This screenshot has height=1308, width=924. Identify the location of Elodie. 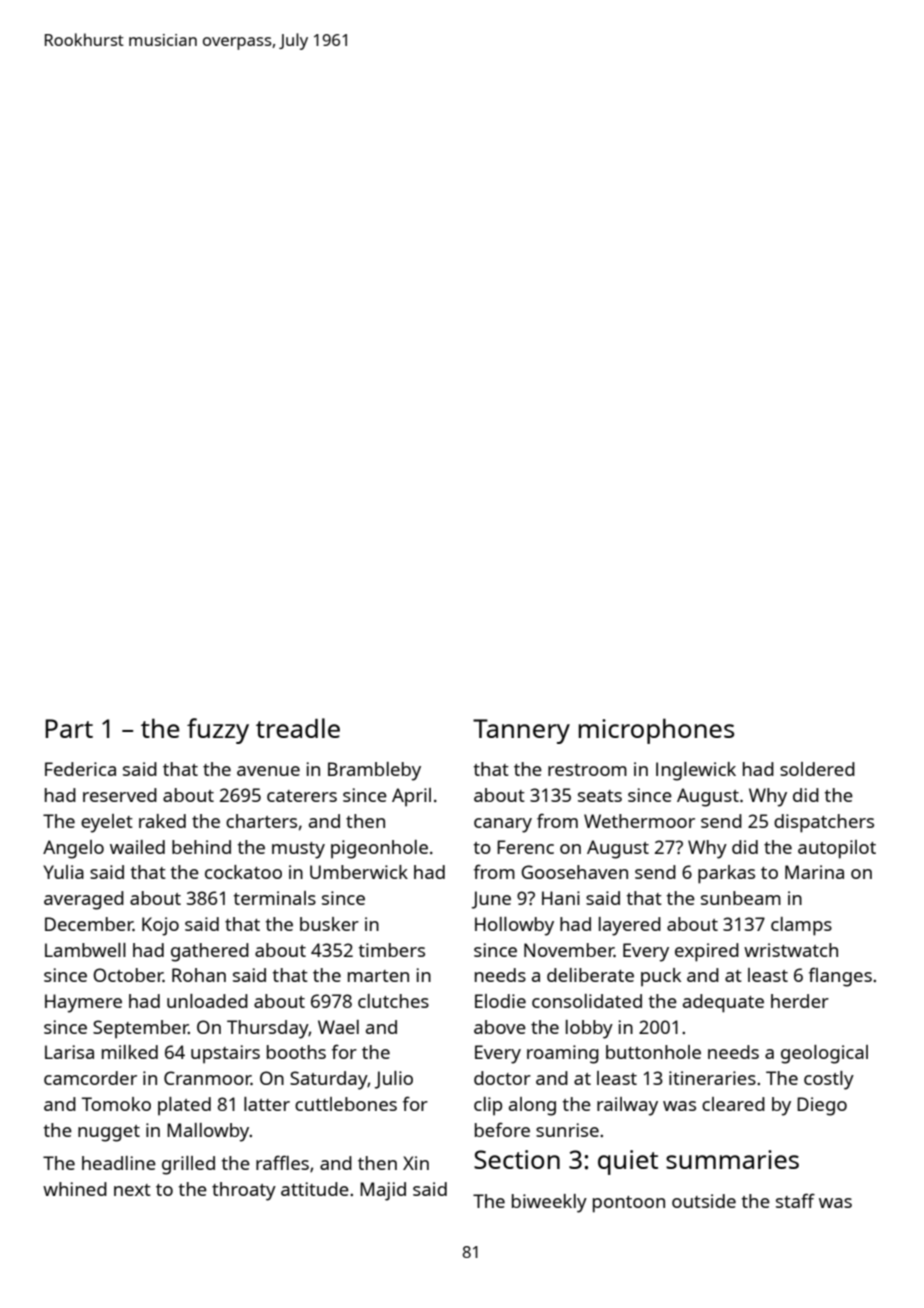
(500, 1001).
